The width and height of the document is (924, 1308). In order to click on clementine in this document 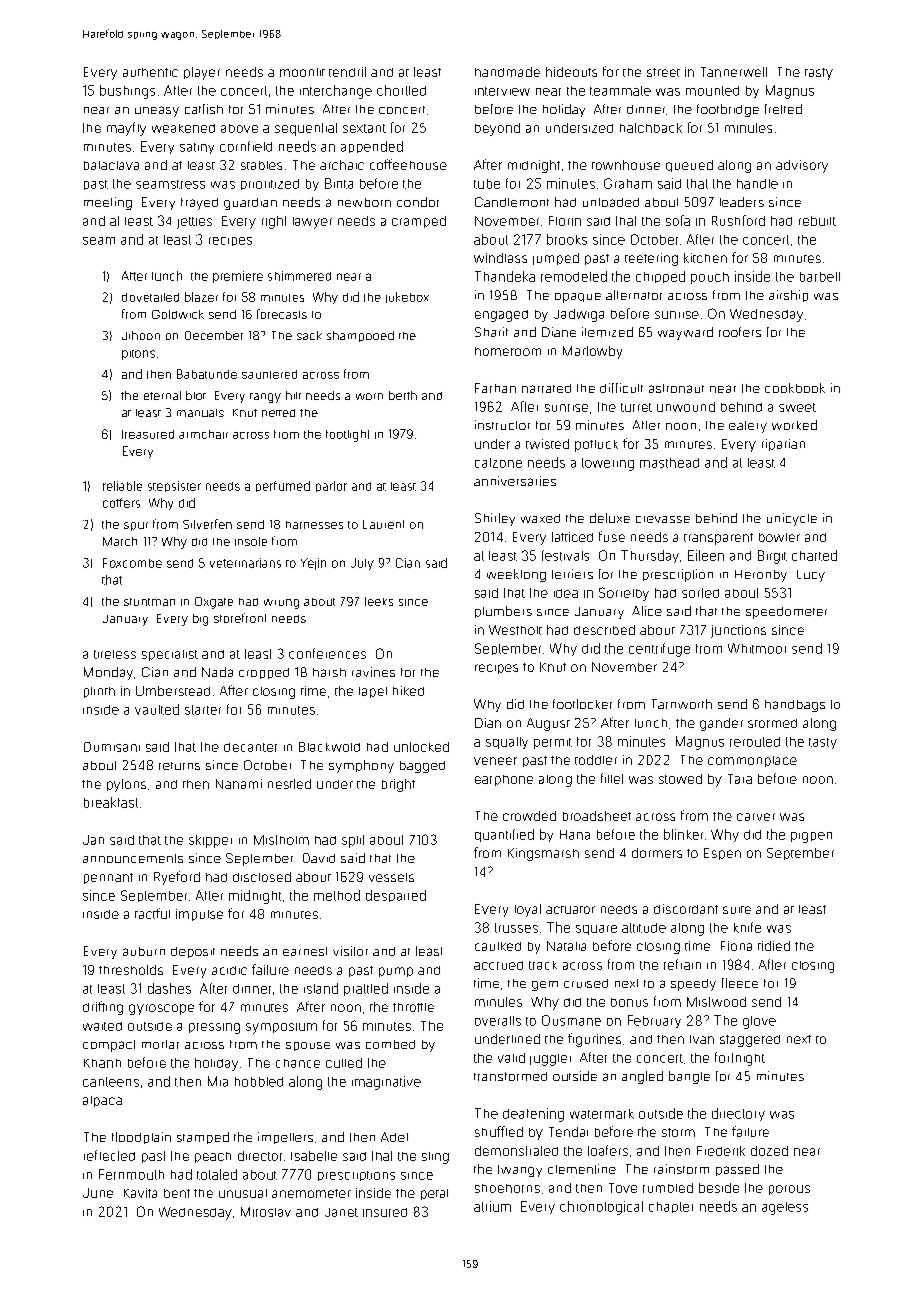, I will do `click(582, 1169)`.
